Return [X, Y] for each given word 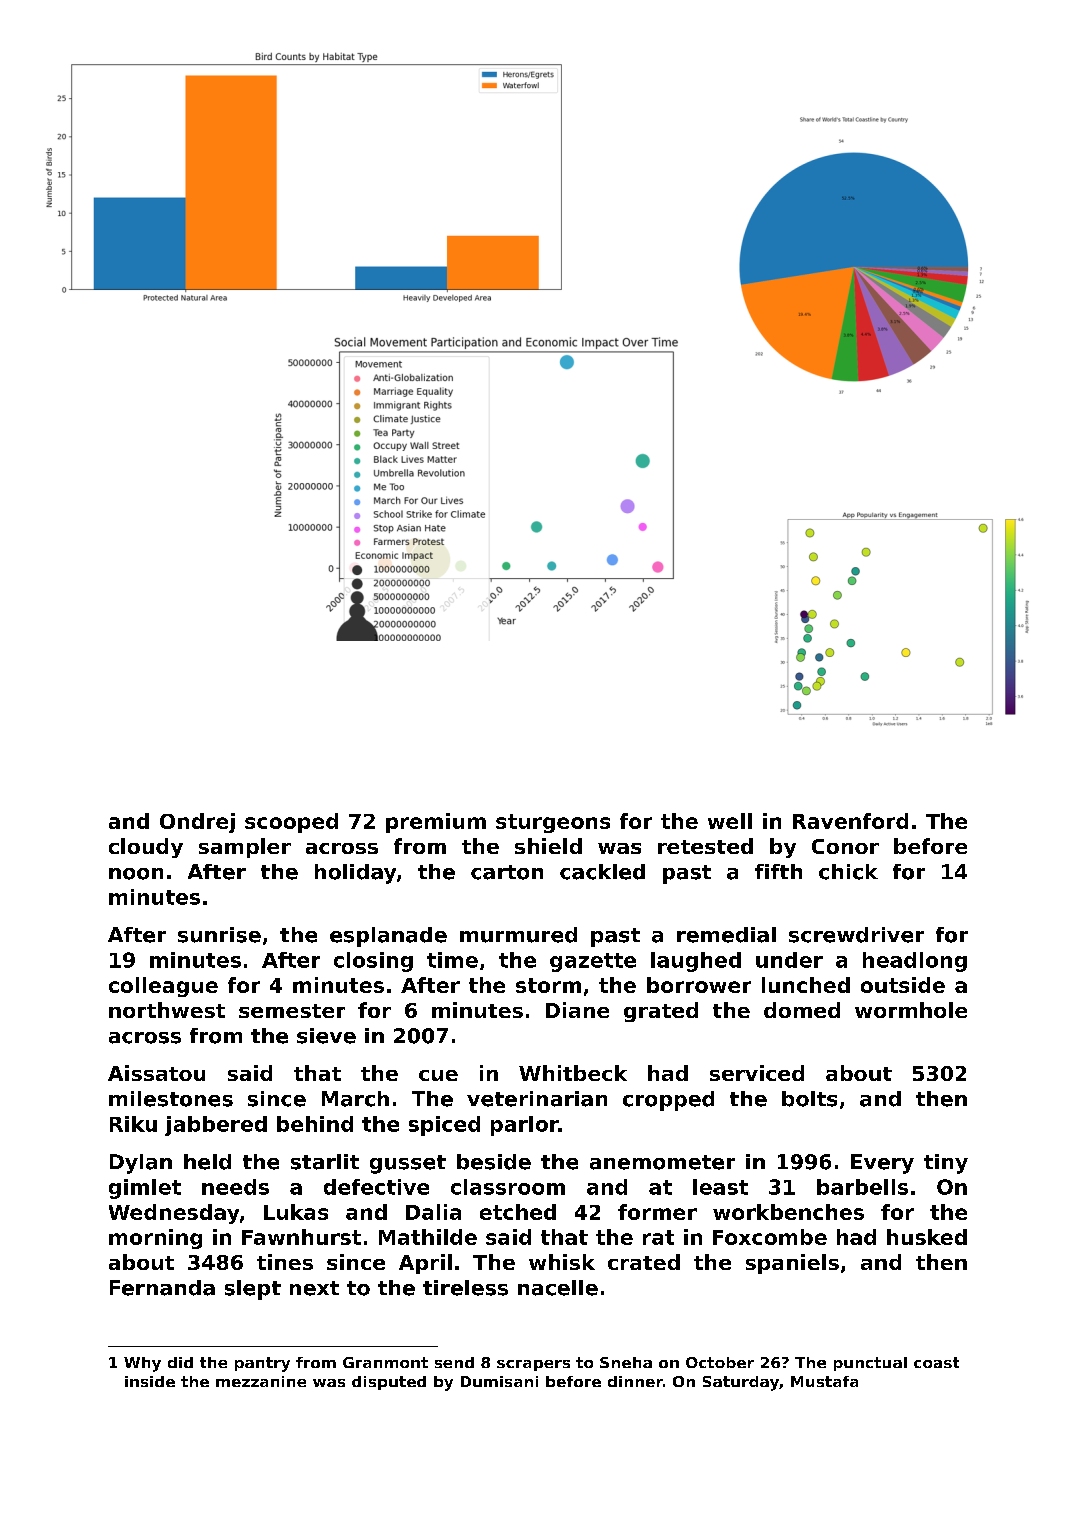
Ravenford [850, 821]
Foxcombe [770, 1237]
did [180, 1362]
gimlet [145, 1189]
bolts [809, 1099]
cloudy [146, 848]
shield [548, 846]
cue [438, 1075]
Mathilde [428, 1237]
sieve [326, 1036]
